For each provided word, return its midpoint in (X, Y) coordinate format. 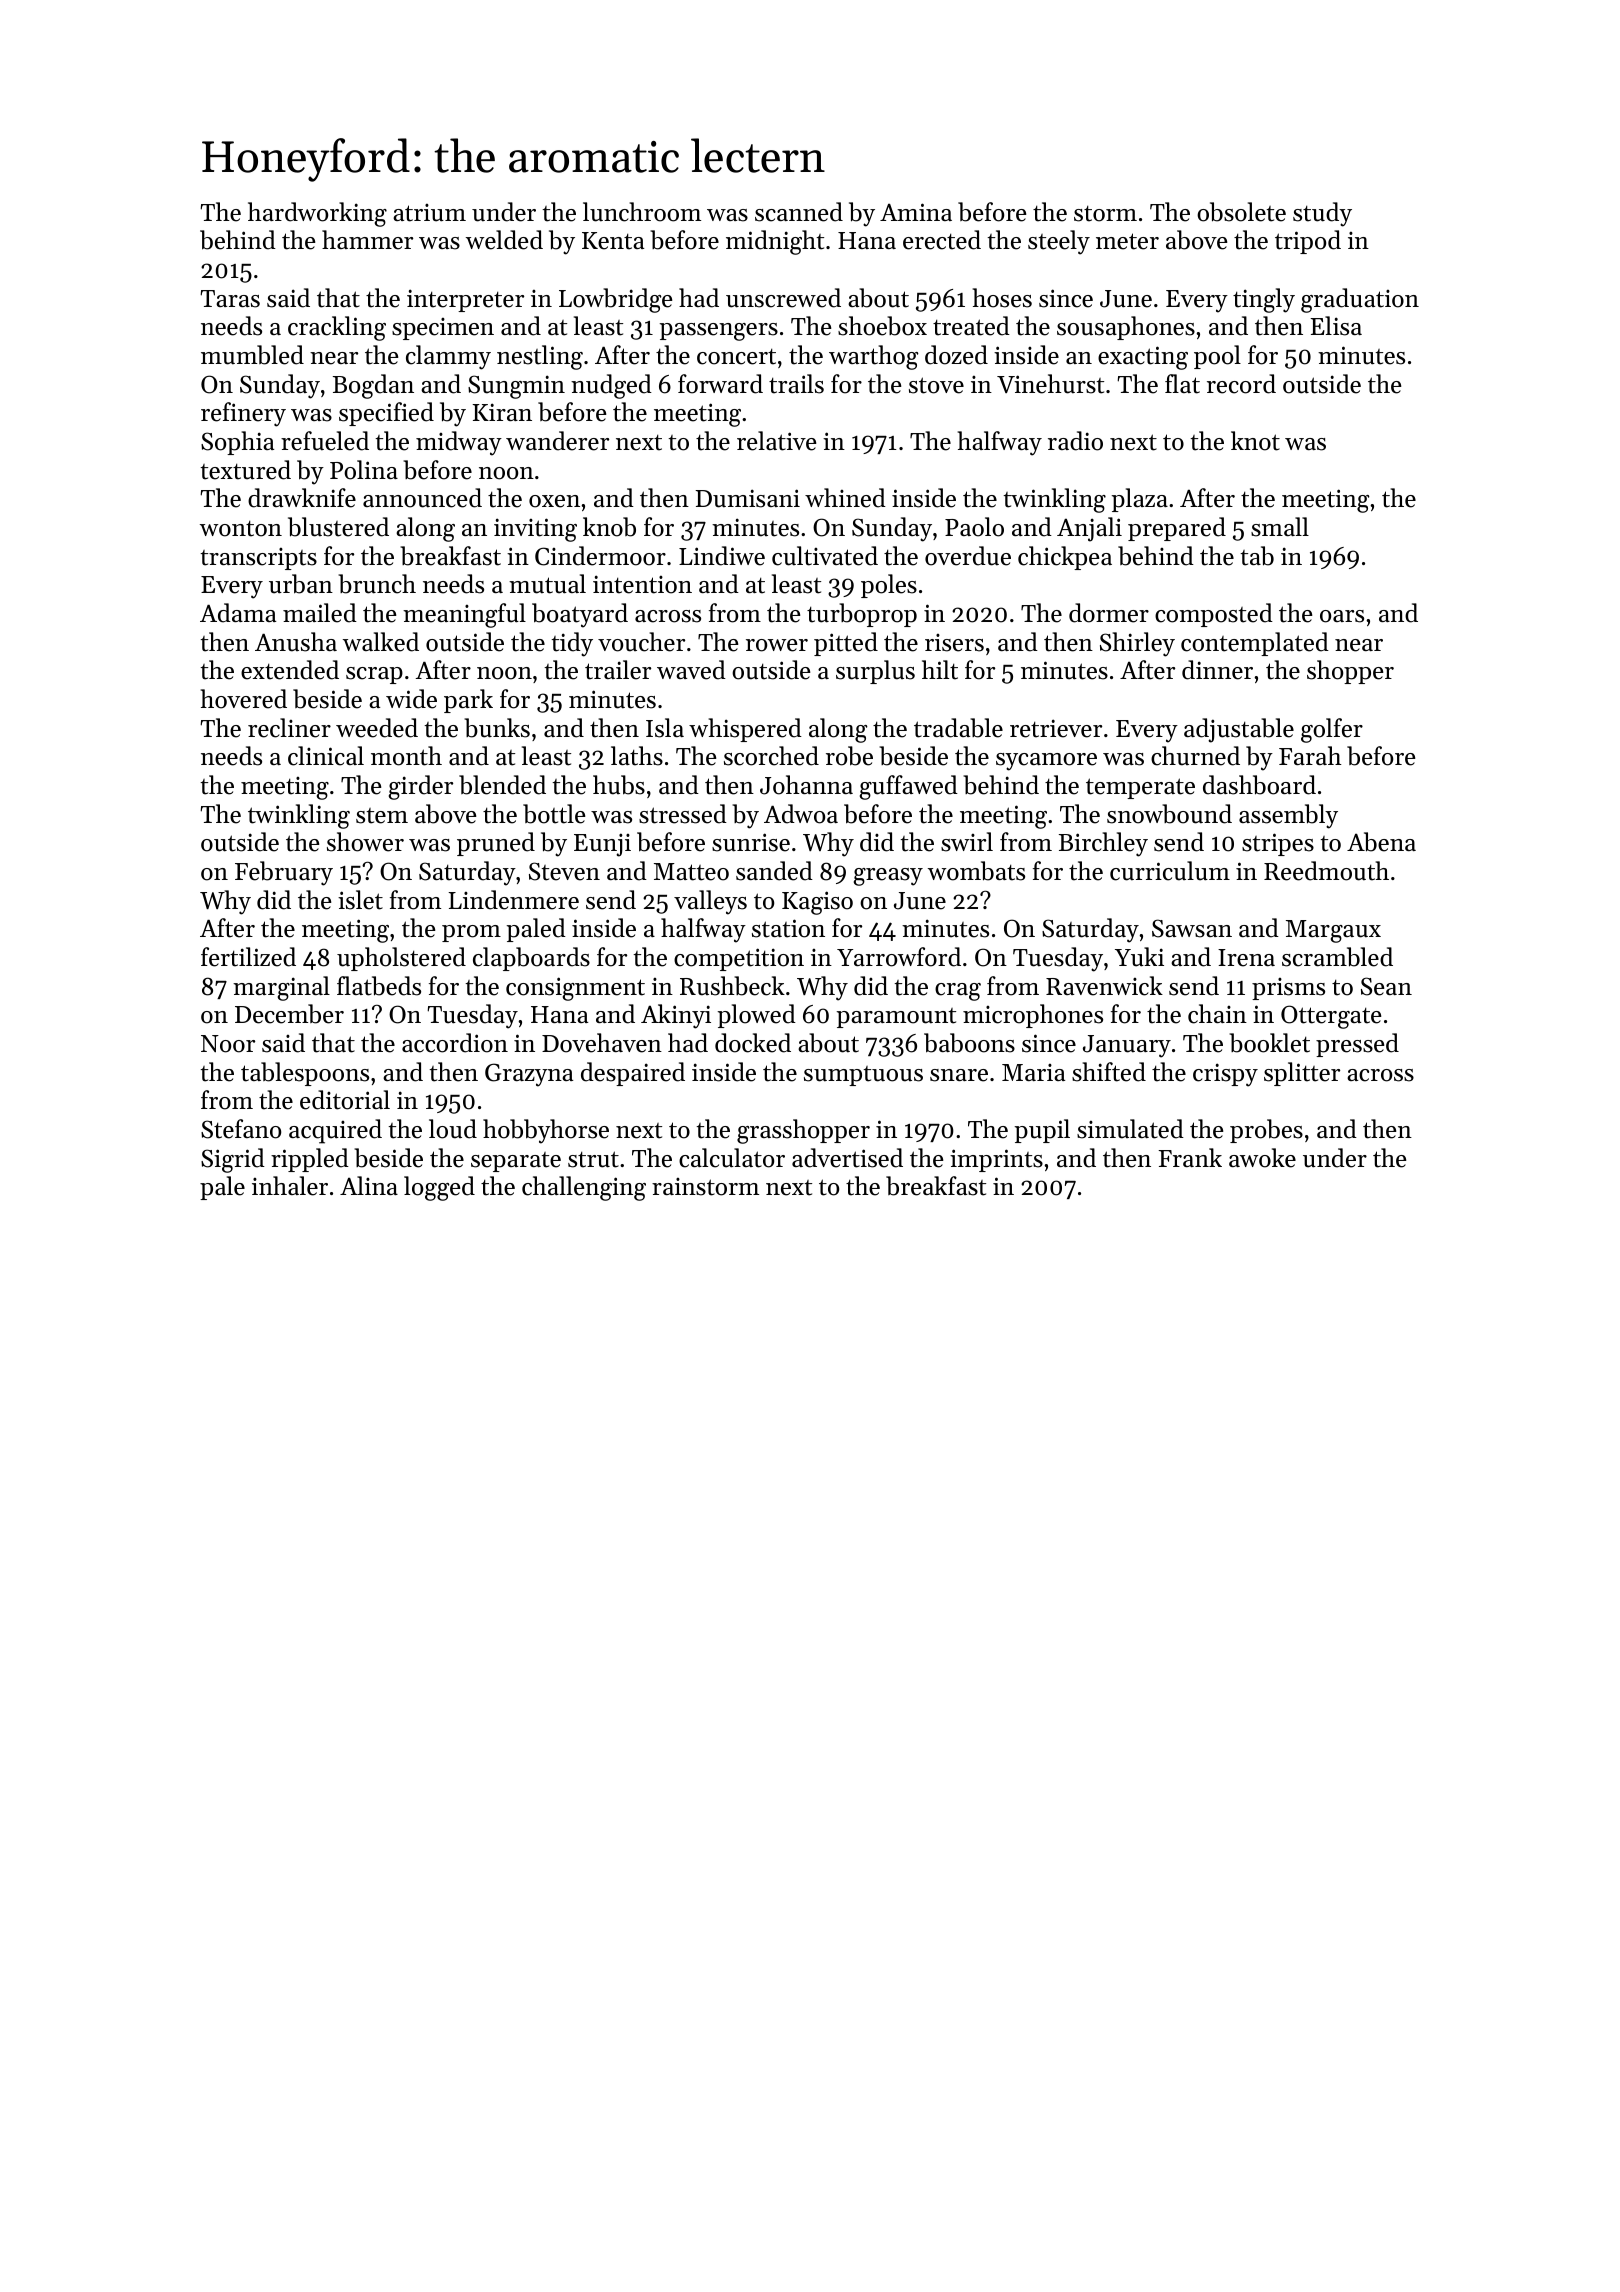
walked (381, 642)
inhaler (290, 1186)
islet (360, 900)
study (1322, 214)
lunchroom (642, 212)
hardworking (317, 214)
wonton (241, 529)
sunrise (751, 842)
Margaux (1333, 931)
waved (691, 670)
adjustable (1239, 730)
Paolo (974, 527)
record (1241, 384)
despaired (633, 1074)
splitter (1302, 1074)
